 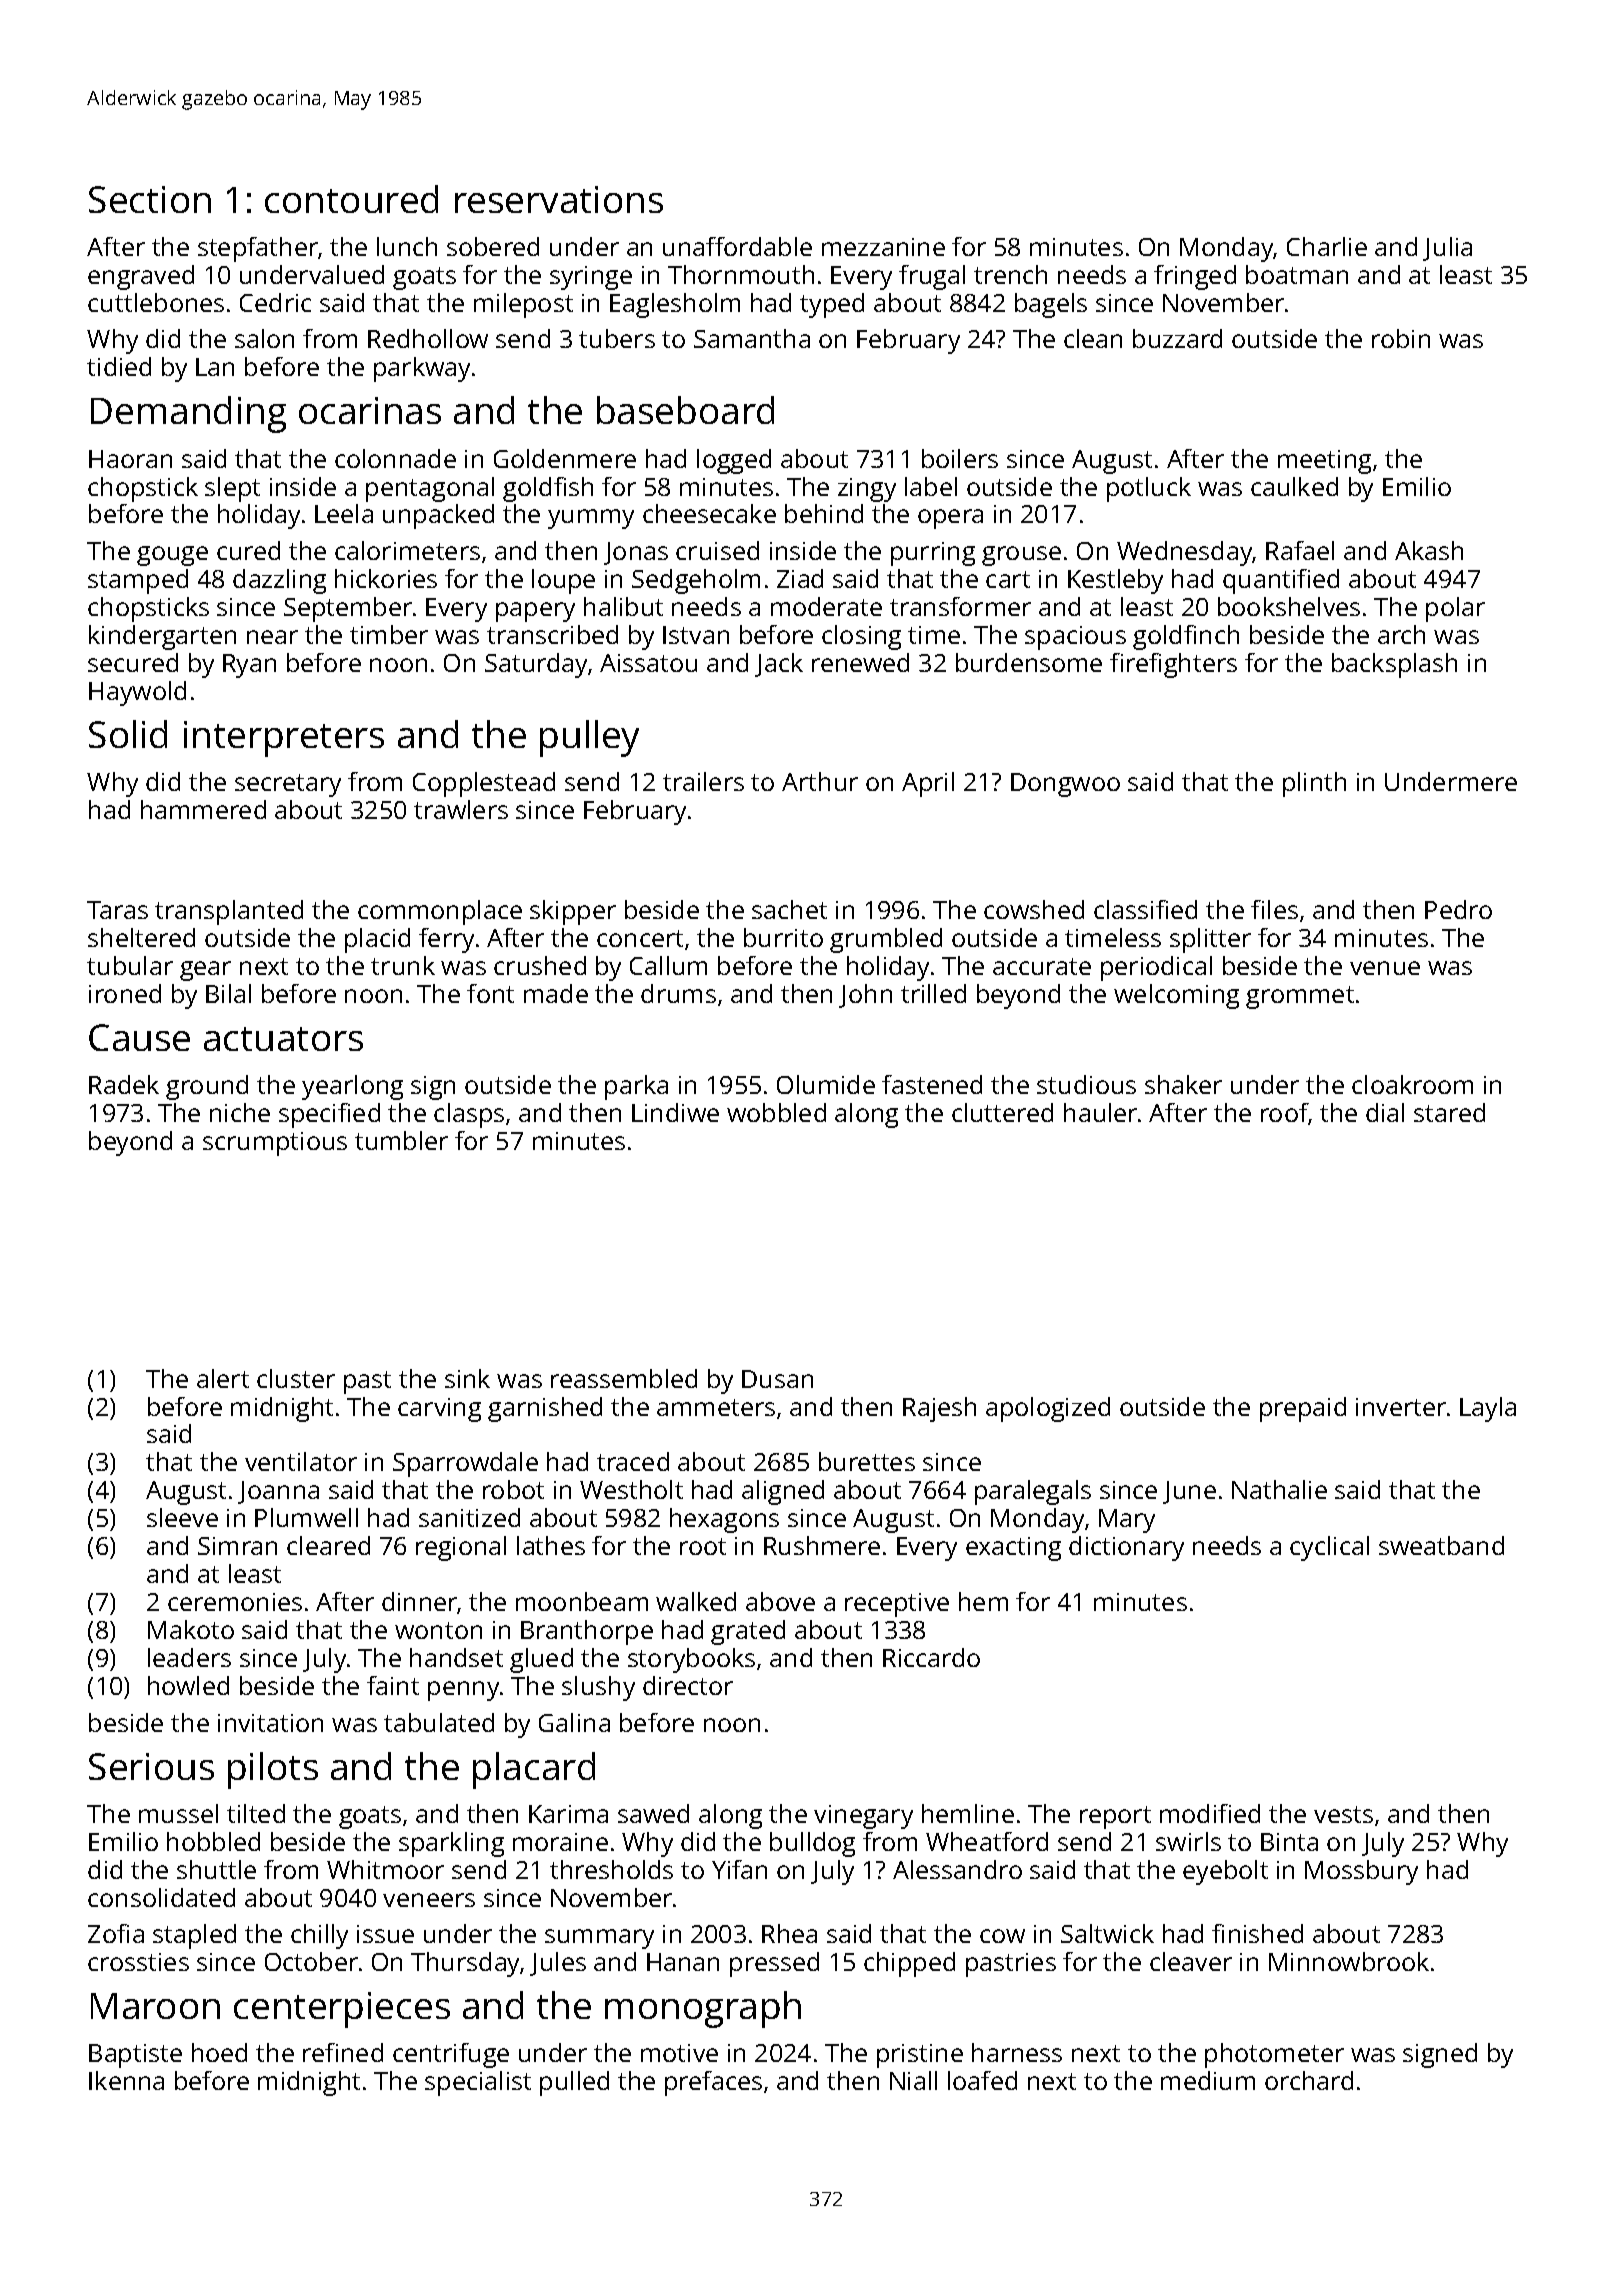 I want to click on grated, so click(x=748, y=1632).
